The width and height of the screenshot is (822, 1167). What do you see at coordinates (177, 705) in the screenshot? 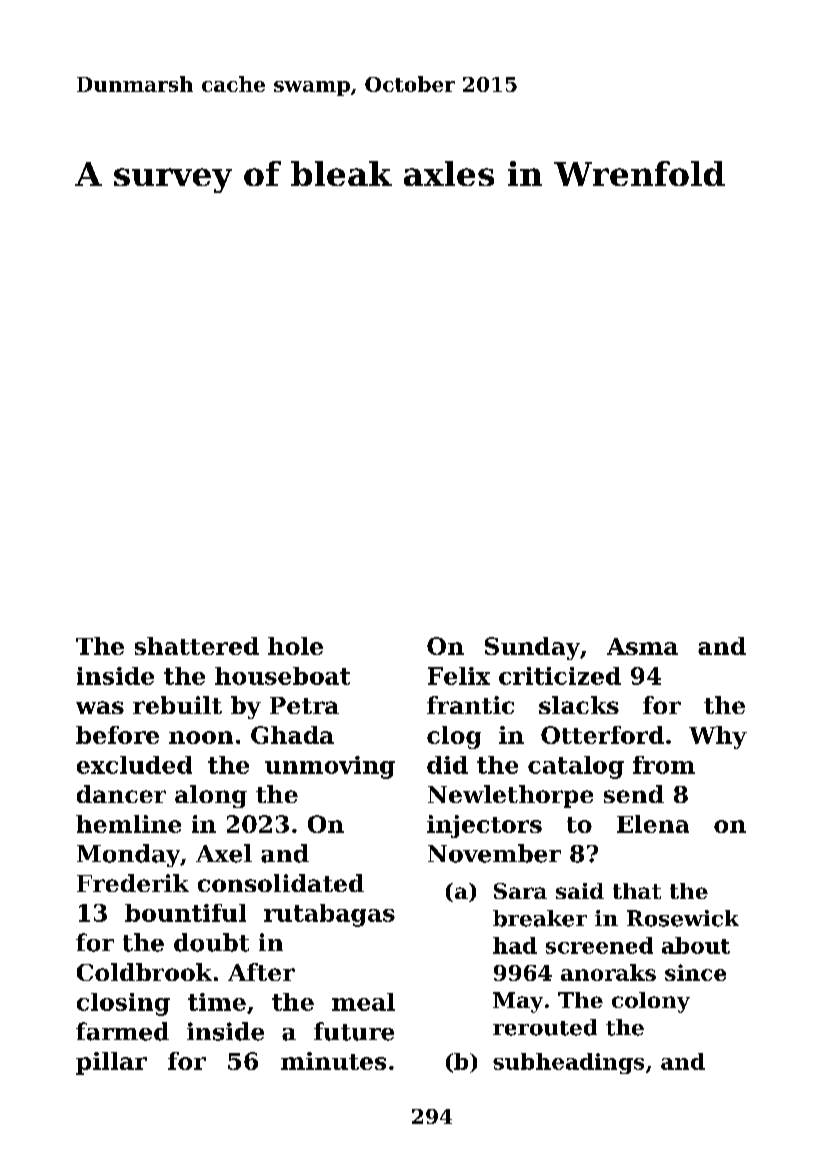
I see `rebuilt` at bounding box center [177, 705].
